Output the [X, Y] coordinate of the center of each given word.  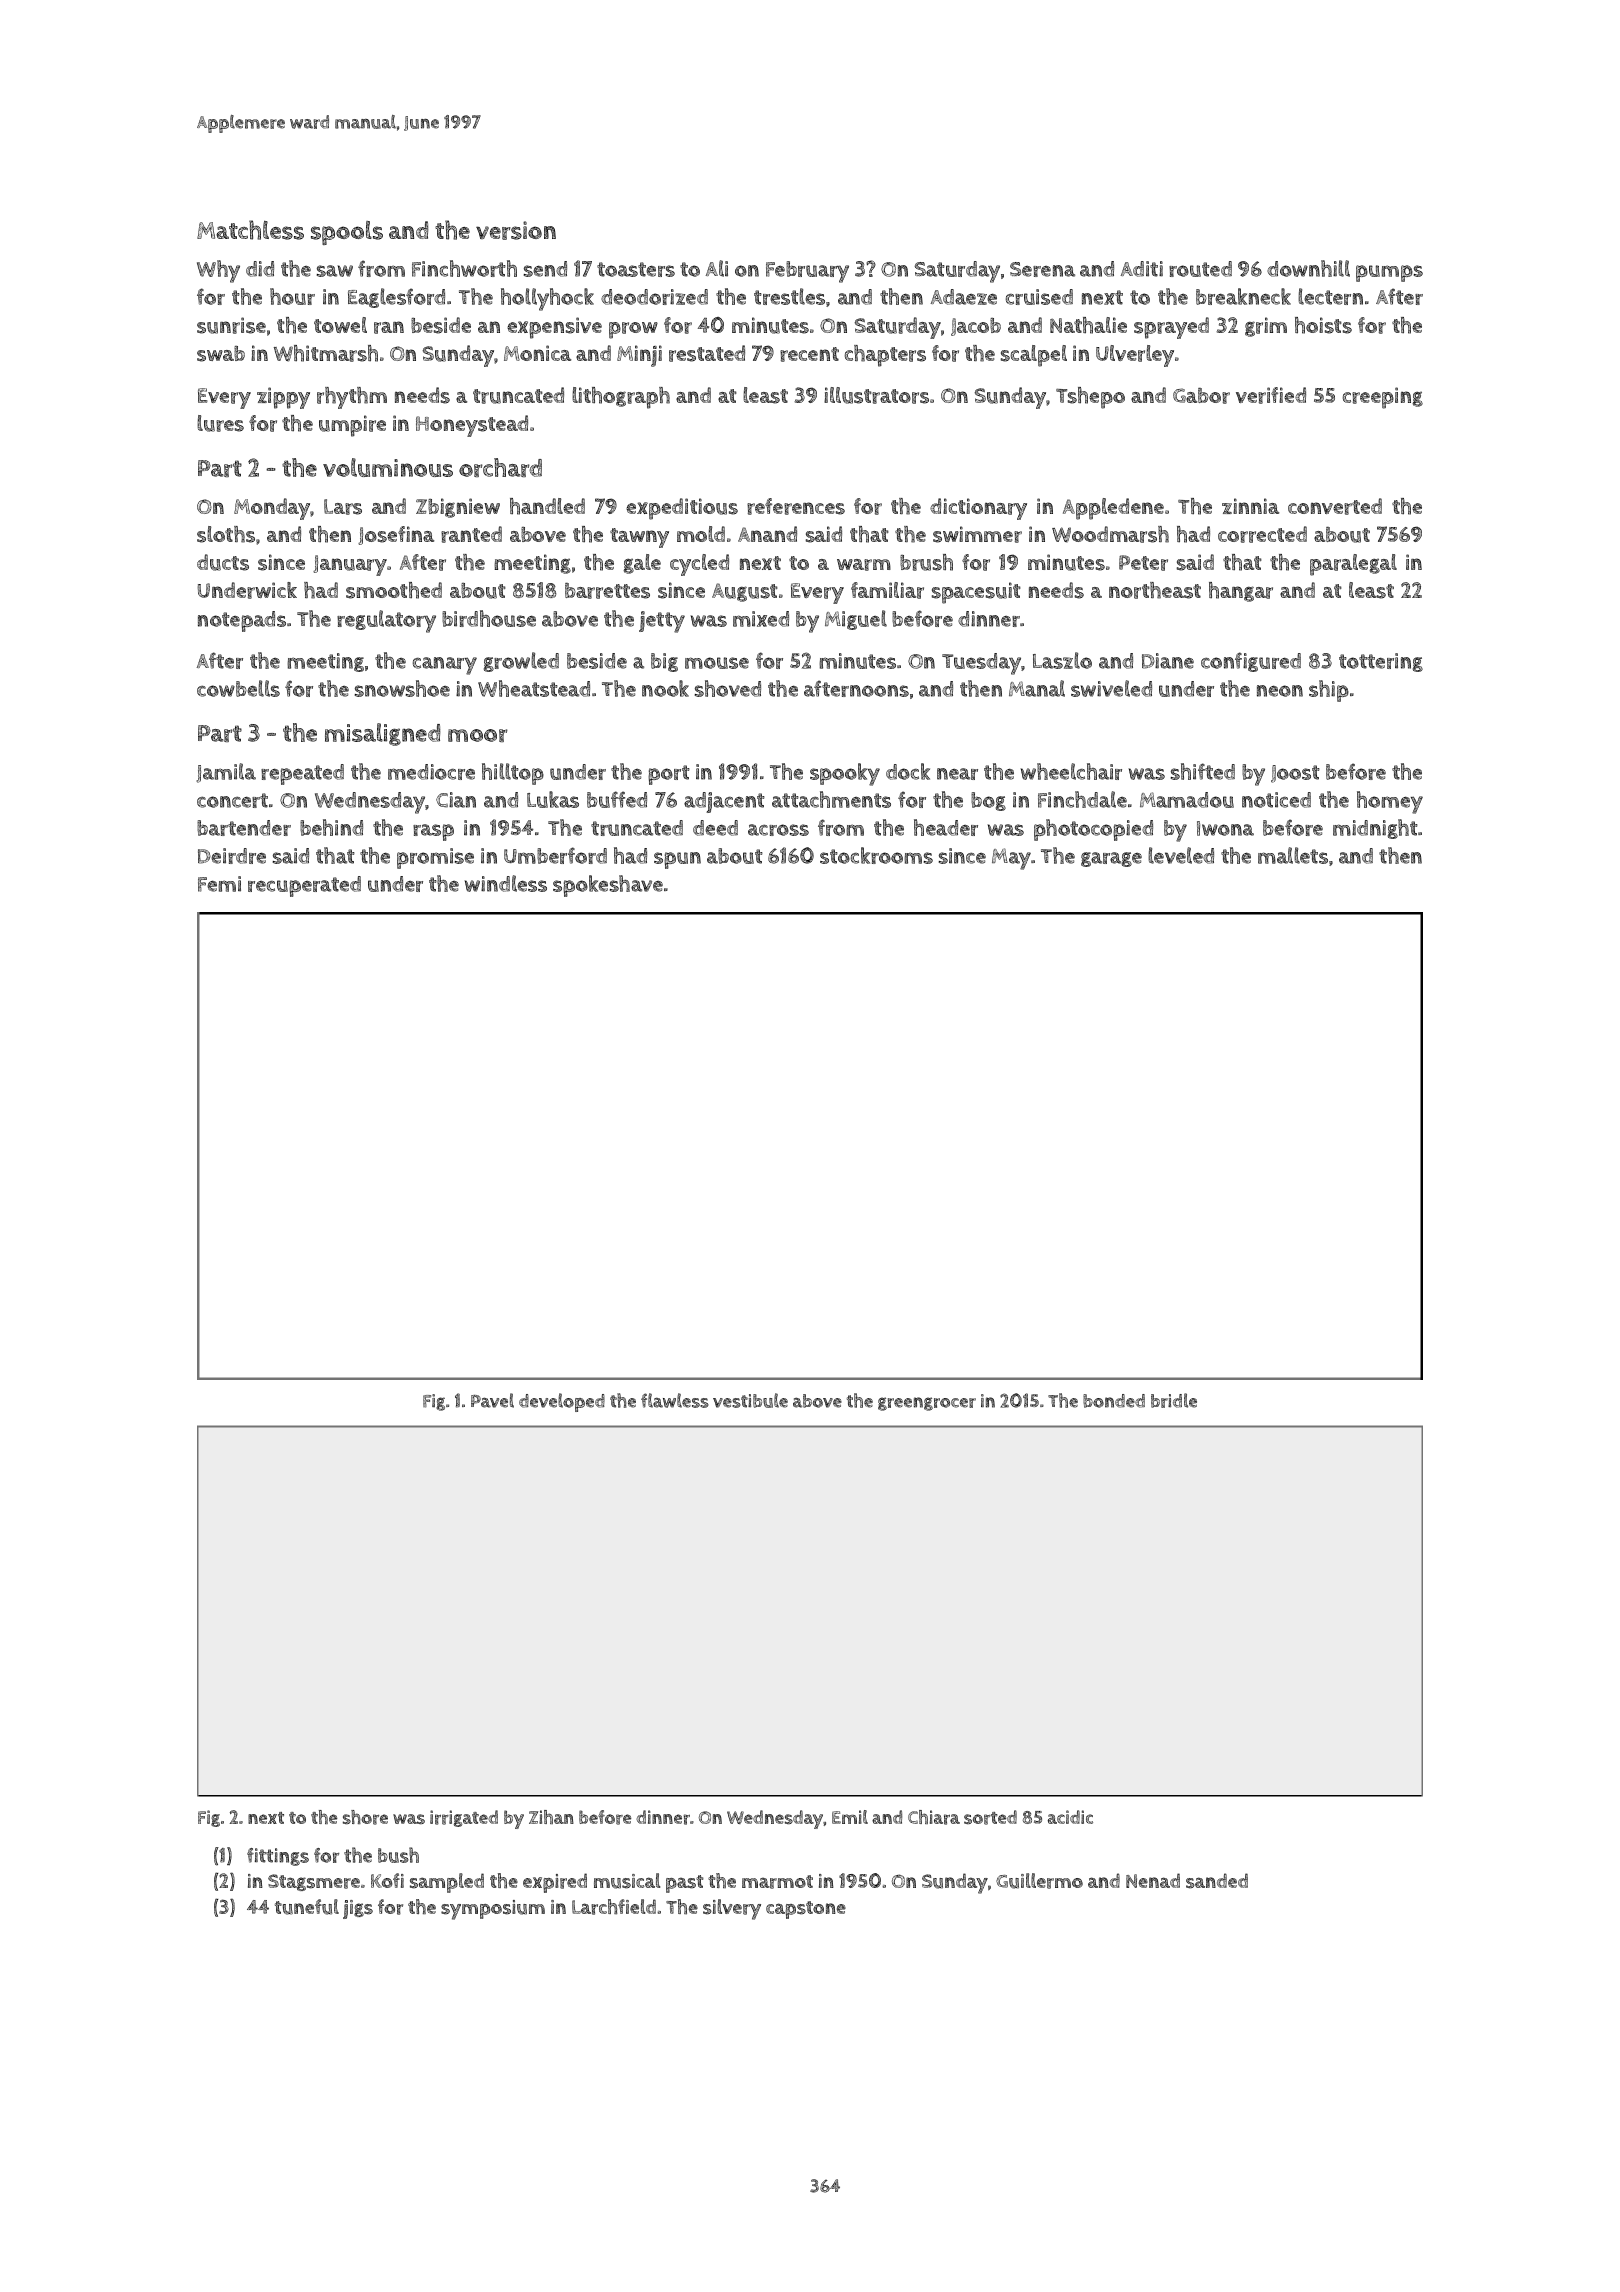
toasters [636, 269]
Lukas [553, 799]
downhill [1308, 268]
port [669, 775]
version [516, 230]
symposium [493, 1910]
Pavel [492, 1400]
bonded [1114, 1401]
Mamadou [1187, 800]
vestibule [750, 1400]
